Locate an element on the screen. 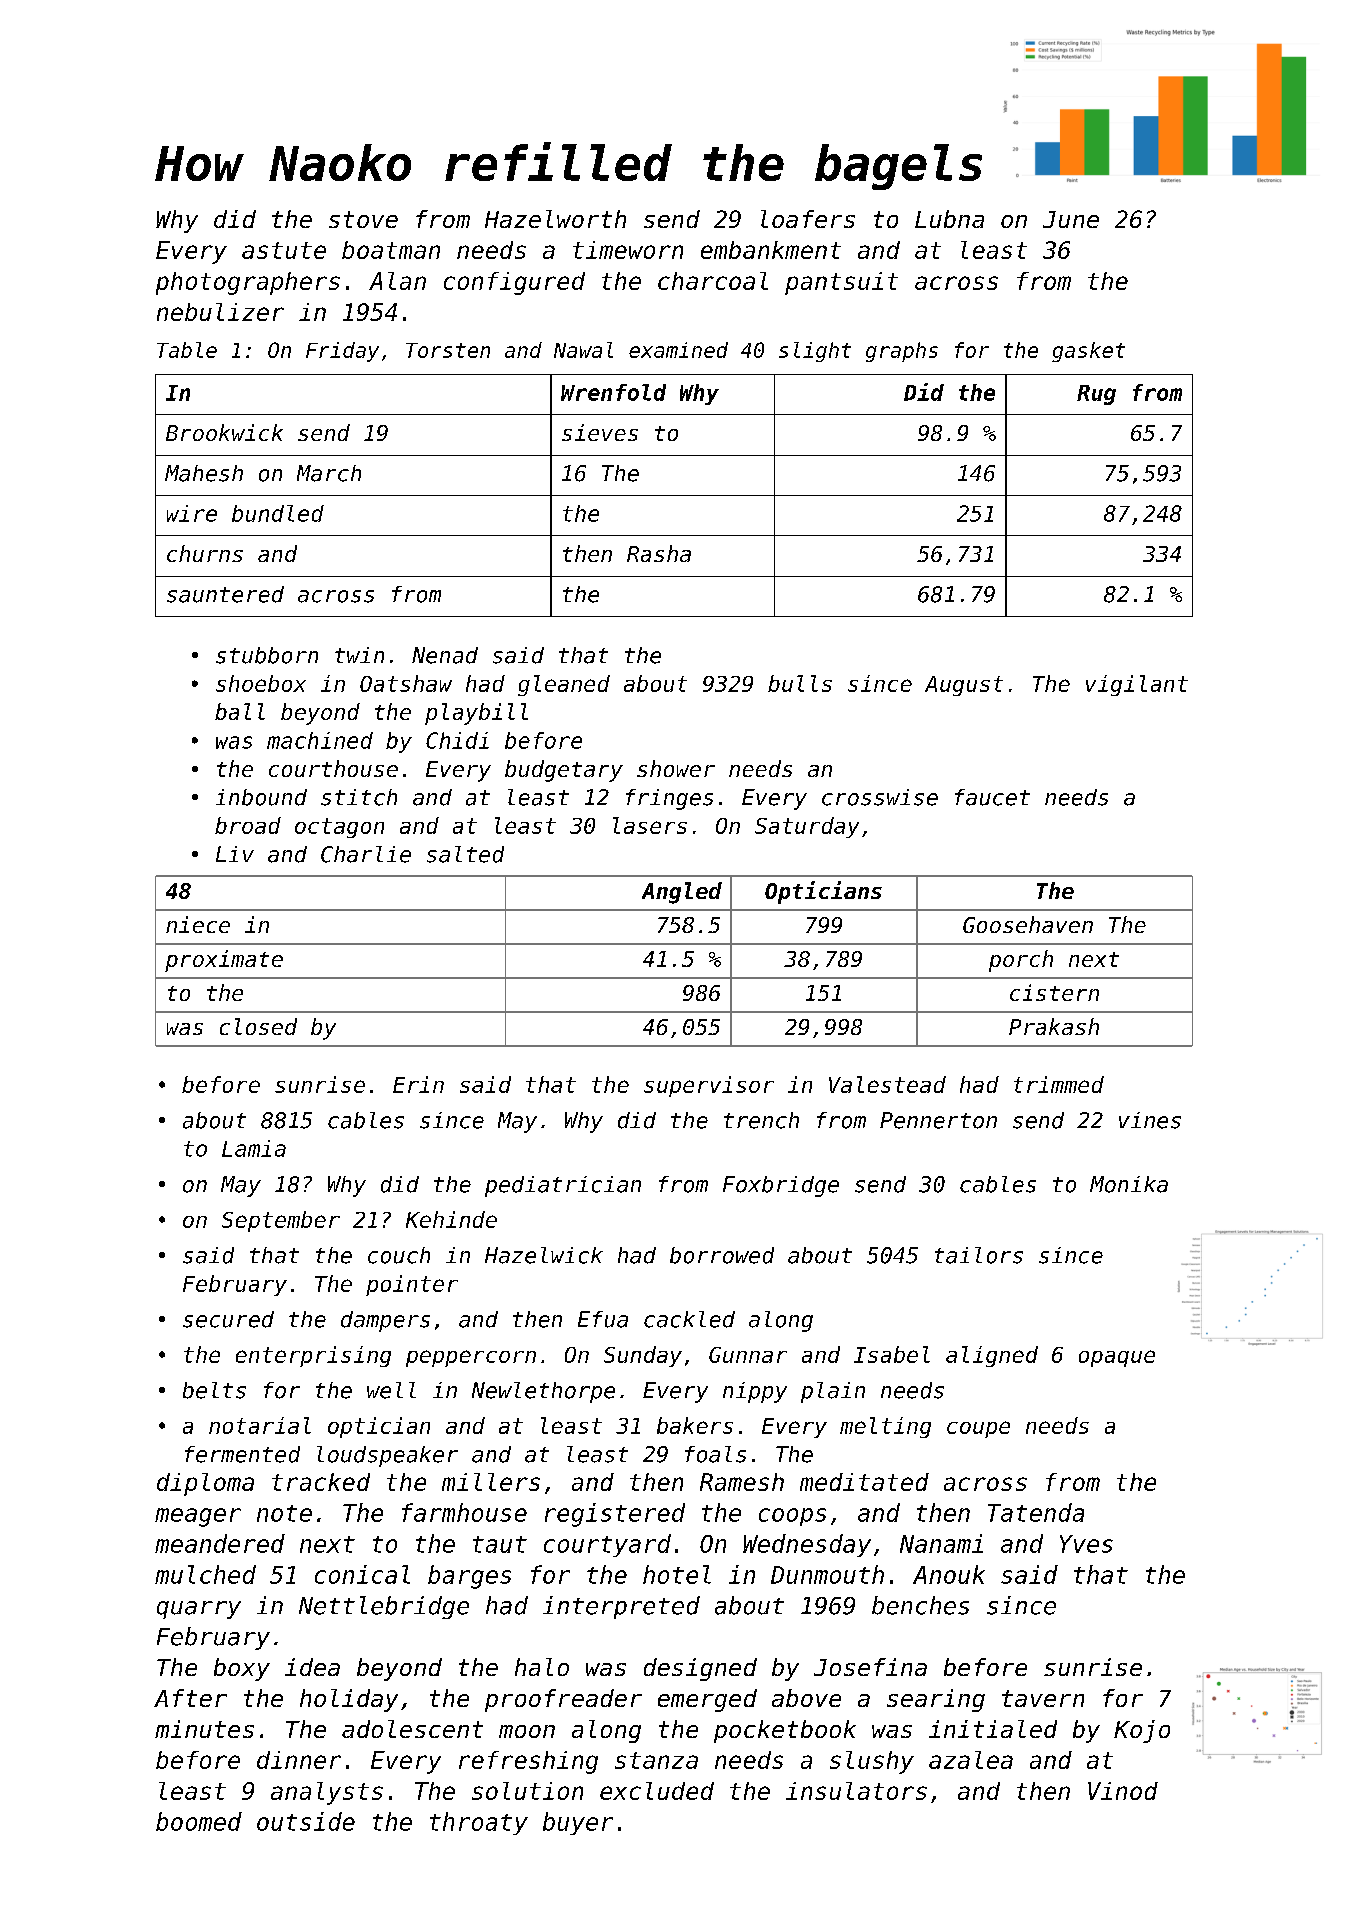 This screenshot has height=1906, width=1348. proofreader is located at coordinates (563, 1700).
